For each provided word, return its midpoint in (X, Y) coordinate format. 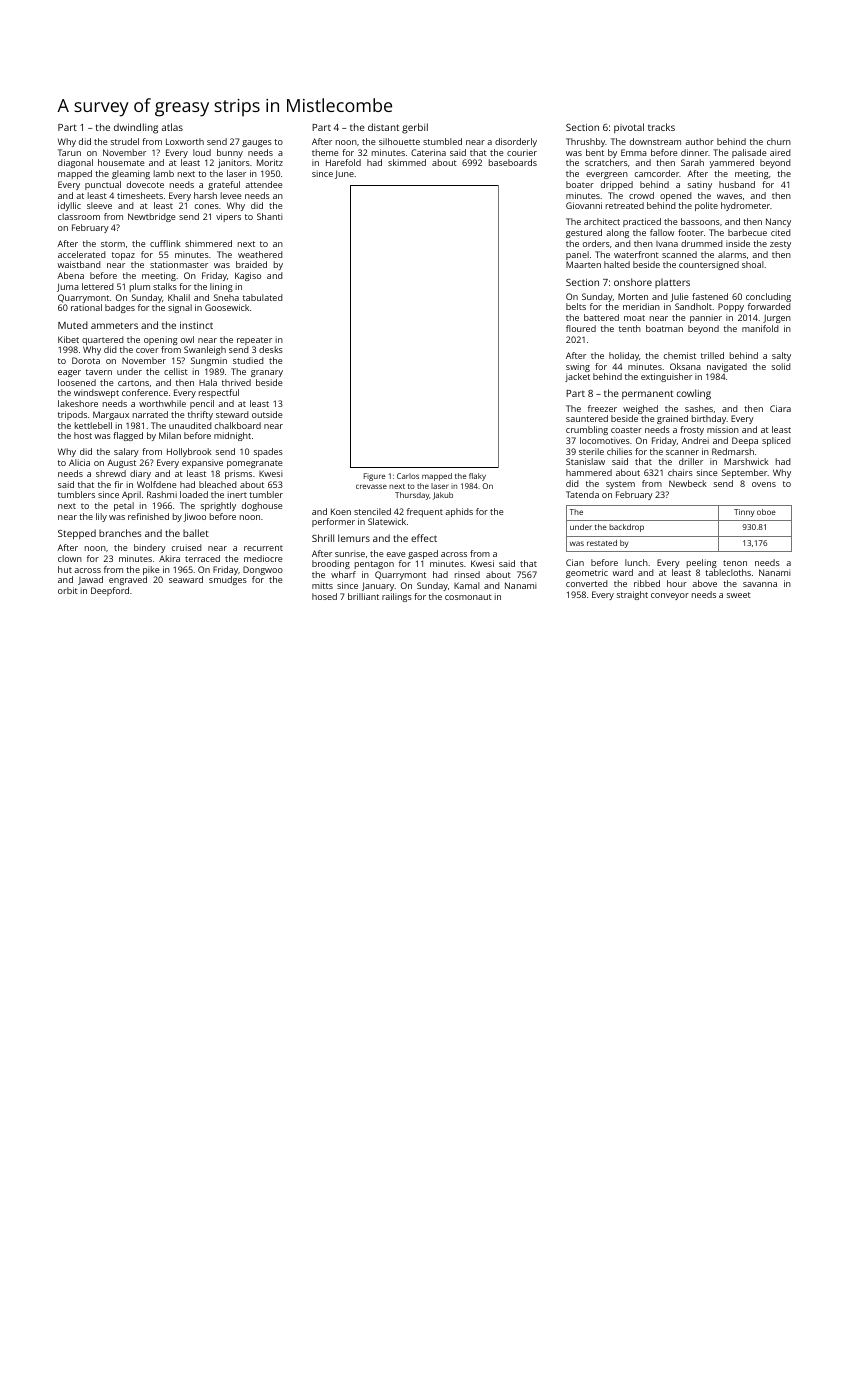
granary (267, 373)
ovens (764, 484)
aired (780, 152)
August (121, 463)
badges (120, 308)
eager (69, 373)
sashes (699, 408)
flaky (477, 477)
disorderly (516, 142)
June (344, 174)
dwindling (136, 128)
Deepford (110, 591)
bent (595, 152)
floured (581, 328)
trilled (712, 355)
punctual (103, 185)
